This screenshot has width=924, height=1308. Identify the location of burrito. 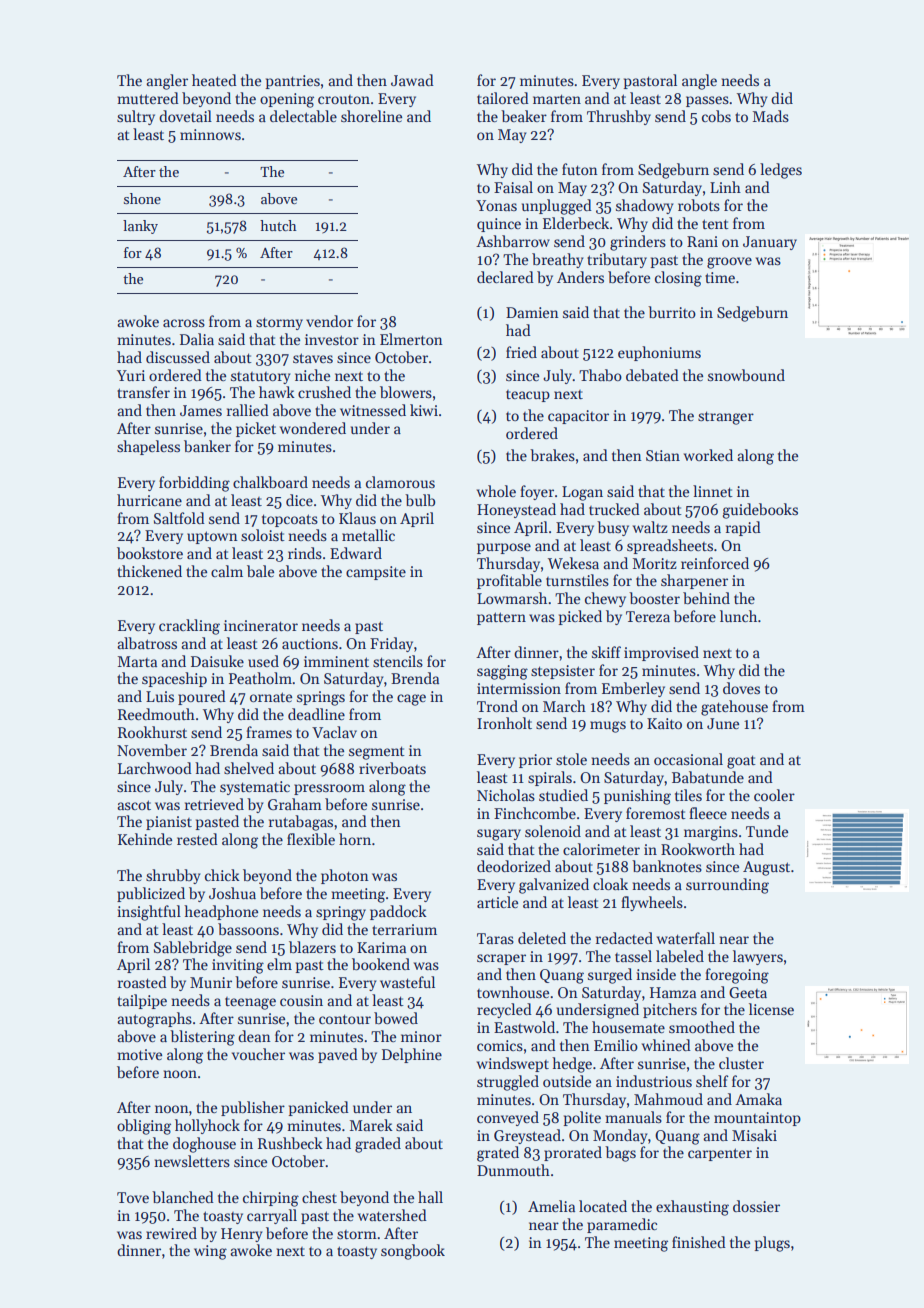
(672, 312).
